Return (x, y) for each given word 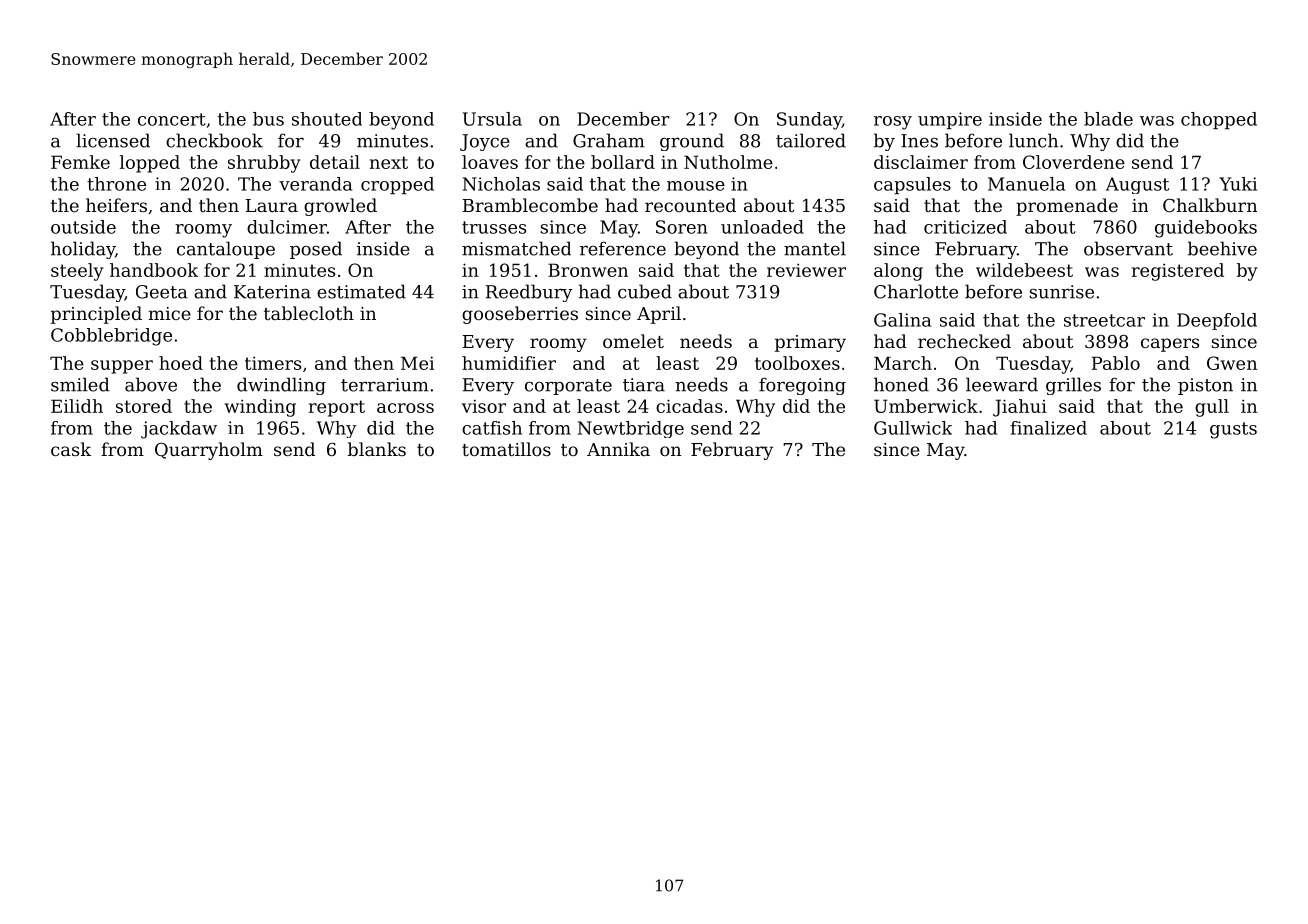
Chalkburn (1210, 205)
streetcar (1104, 320)
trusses (494, 227)
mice (170, 313)
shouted (327, 119)
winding (260, 408)
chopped (1219, 120)
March (903, 363)
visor (484, 406)
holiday (83, 250)
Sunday (809, 121)
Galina (902, 320)
